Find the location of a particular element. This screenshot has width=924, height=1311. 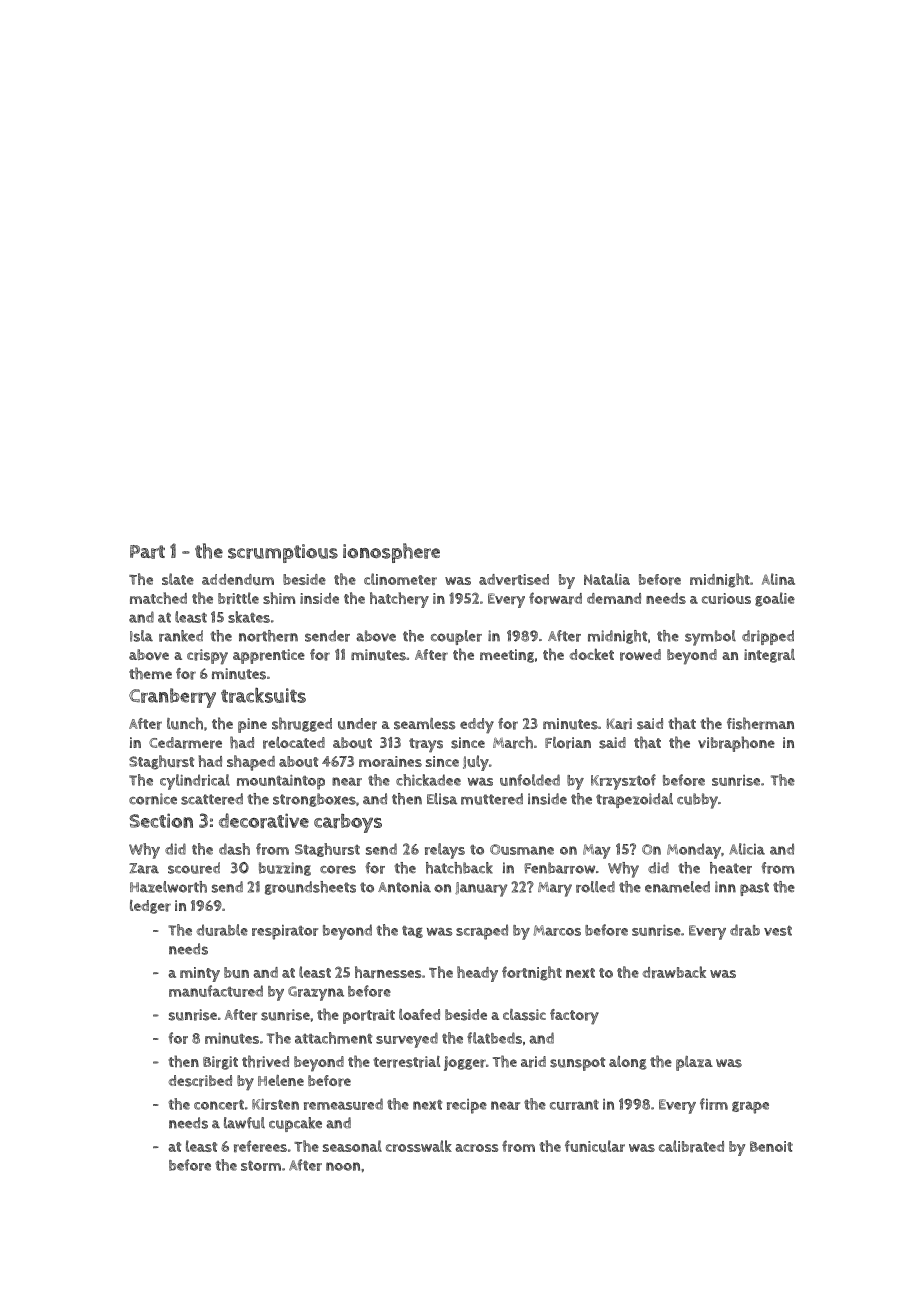

chickadee is located at coordinates (428, 780).
